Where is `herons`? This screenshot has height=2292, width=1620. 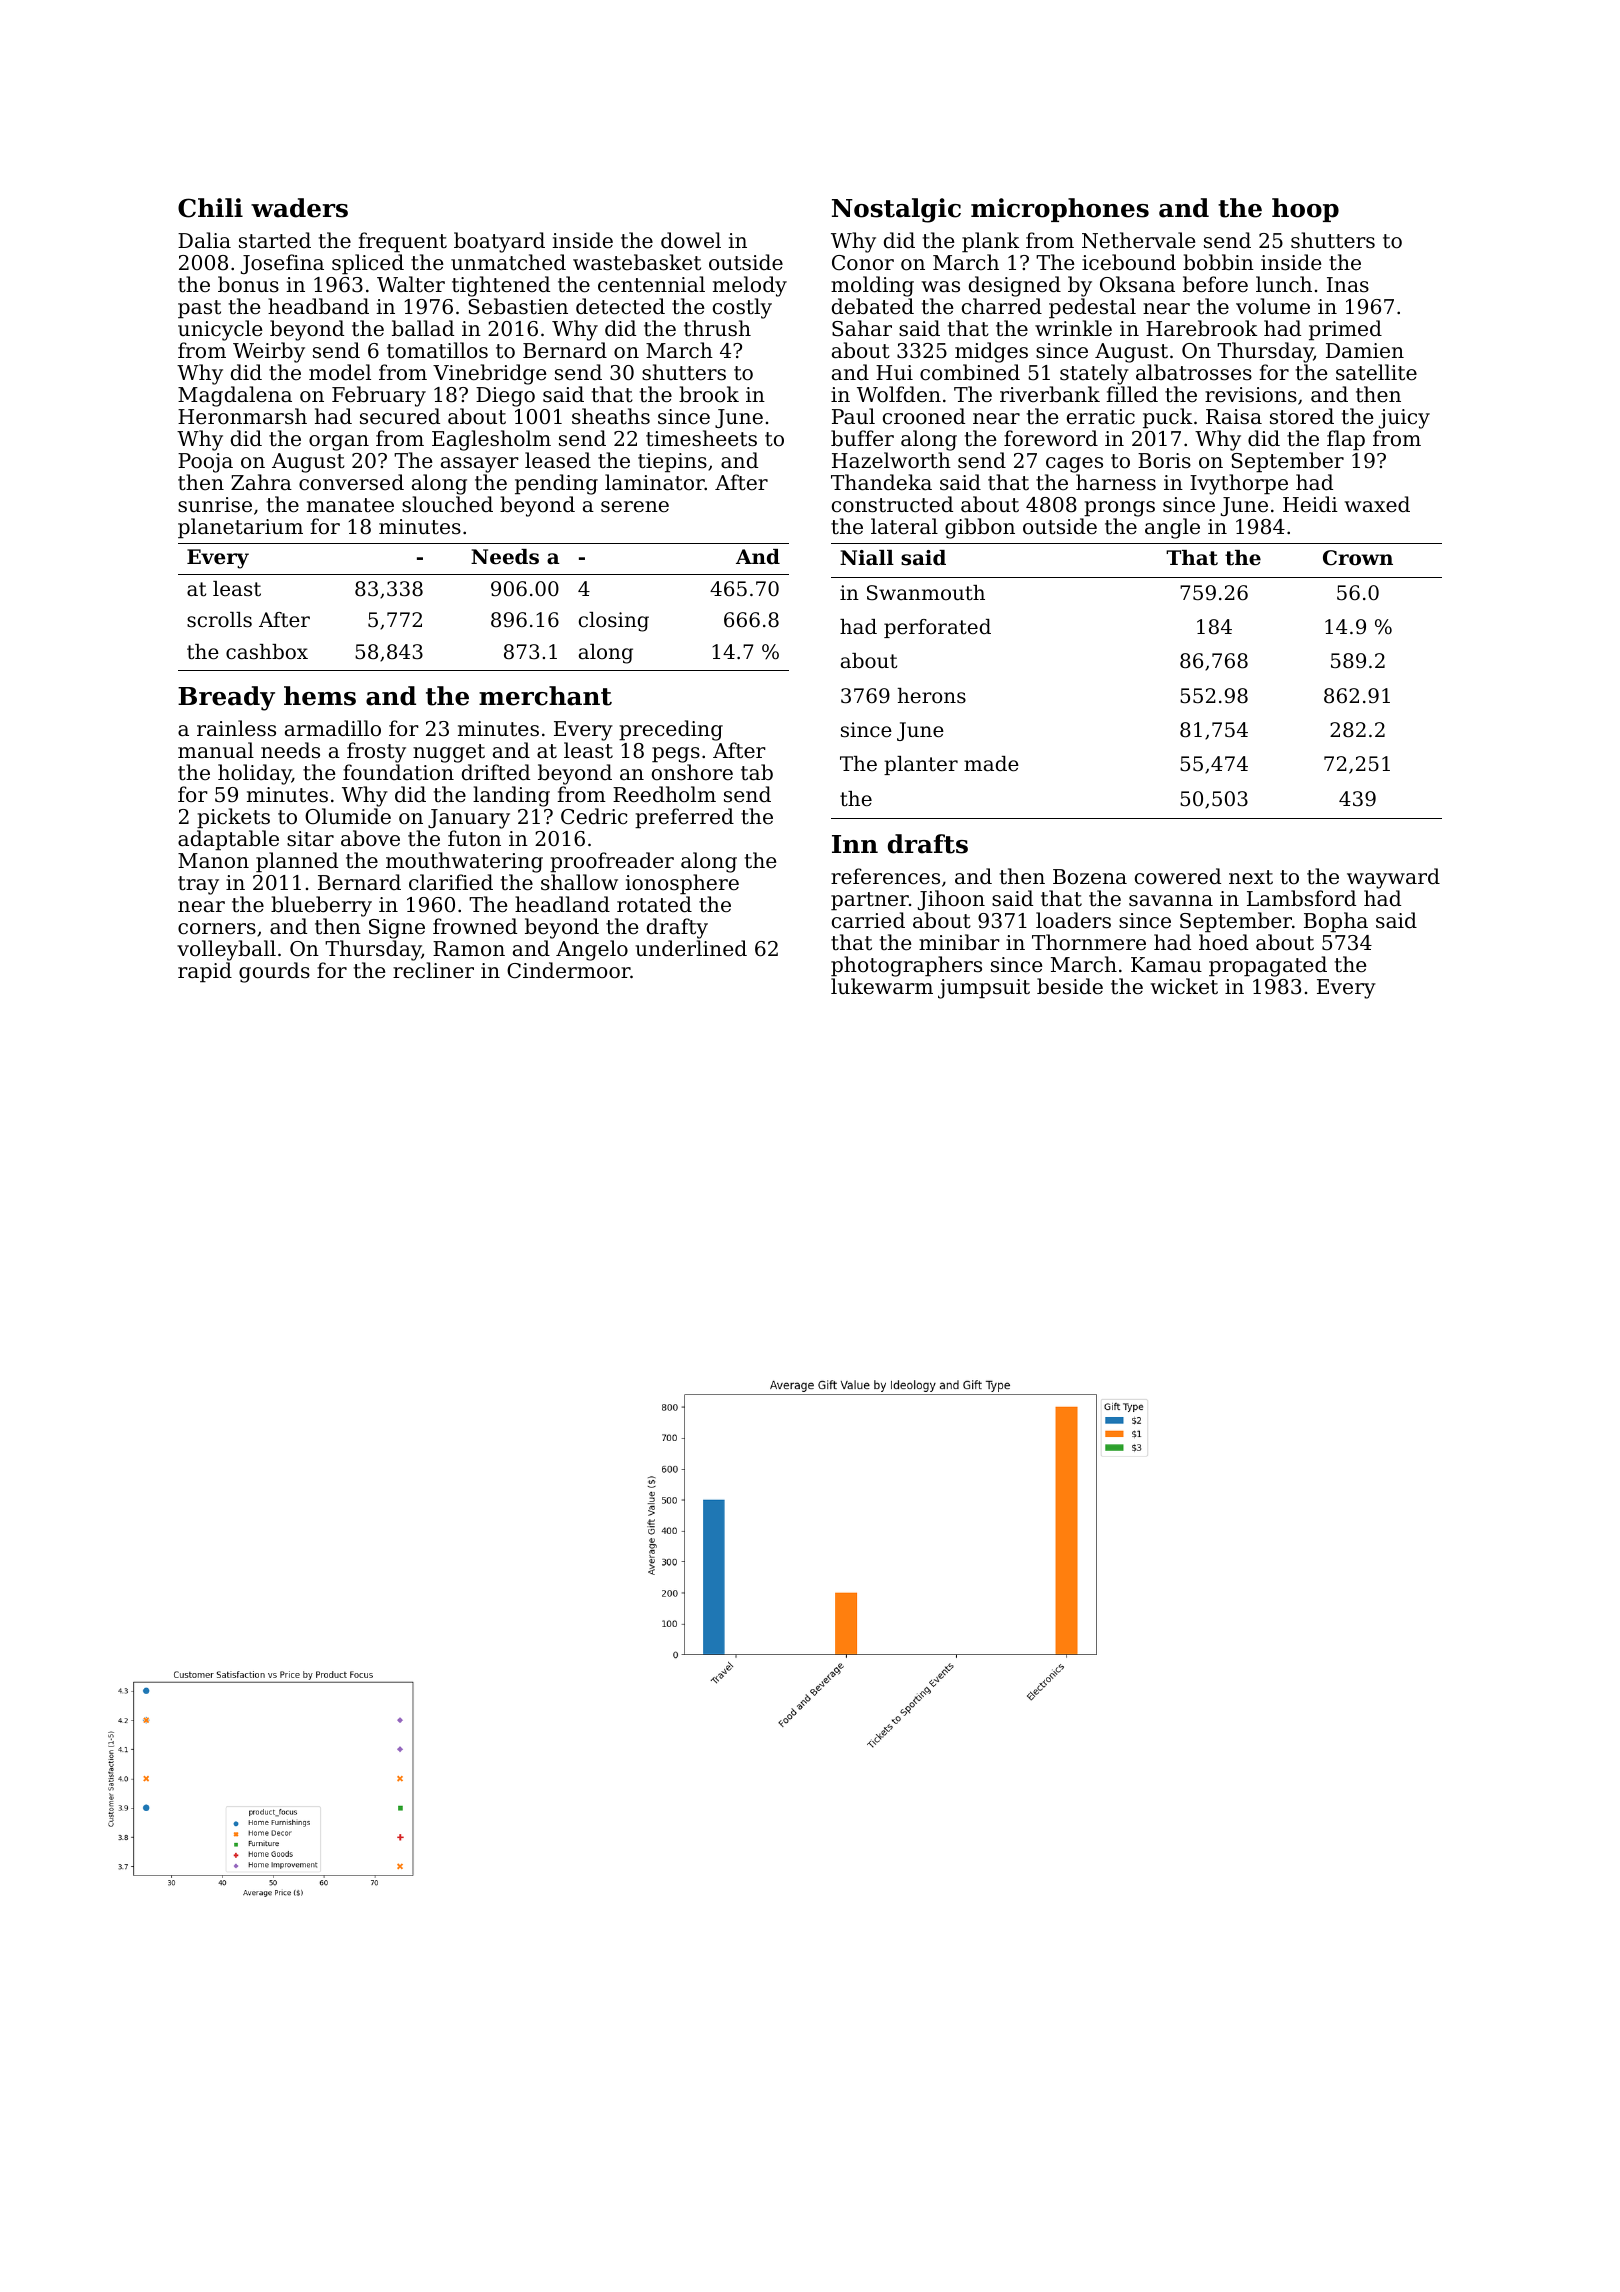 herons is located at coordinates (932, 696).
